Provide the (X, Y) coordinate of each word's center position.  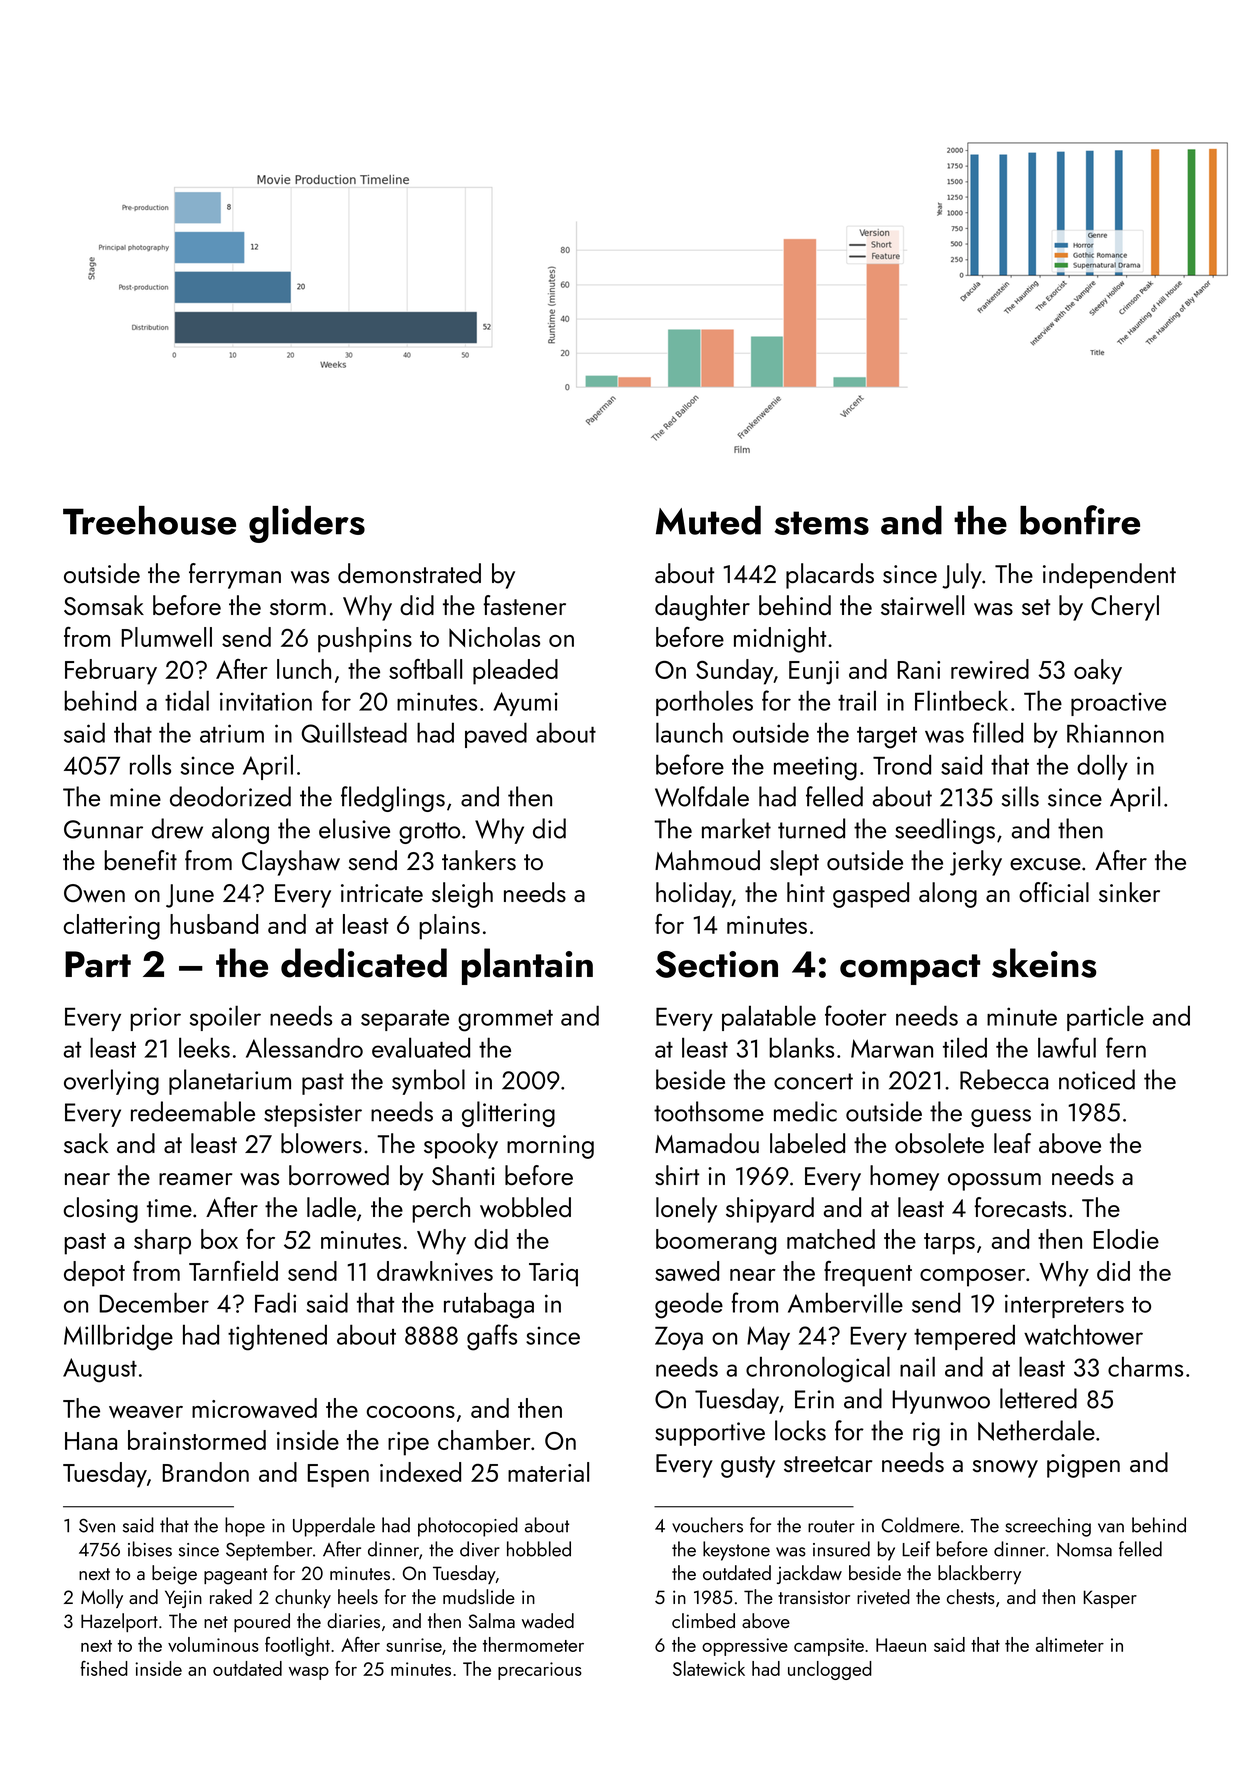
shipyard (770, 1210)
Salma (492, 1620)
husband (214, 924)
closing (101, 1210)
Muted (708, 520)
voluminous (213, 1644)
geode (689, 1305)
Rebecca (1004, 1079)
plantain (527, 966)
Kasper (1110, 1599)
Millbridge (118, 1337)
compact (910, 969)
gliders (307, 524)
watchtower (1083, 1334)
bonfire (1080, 520)
